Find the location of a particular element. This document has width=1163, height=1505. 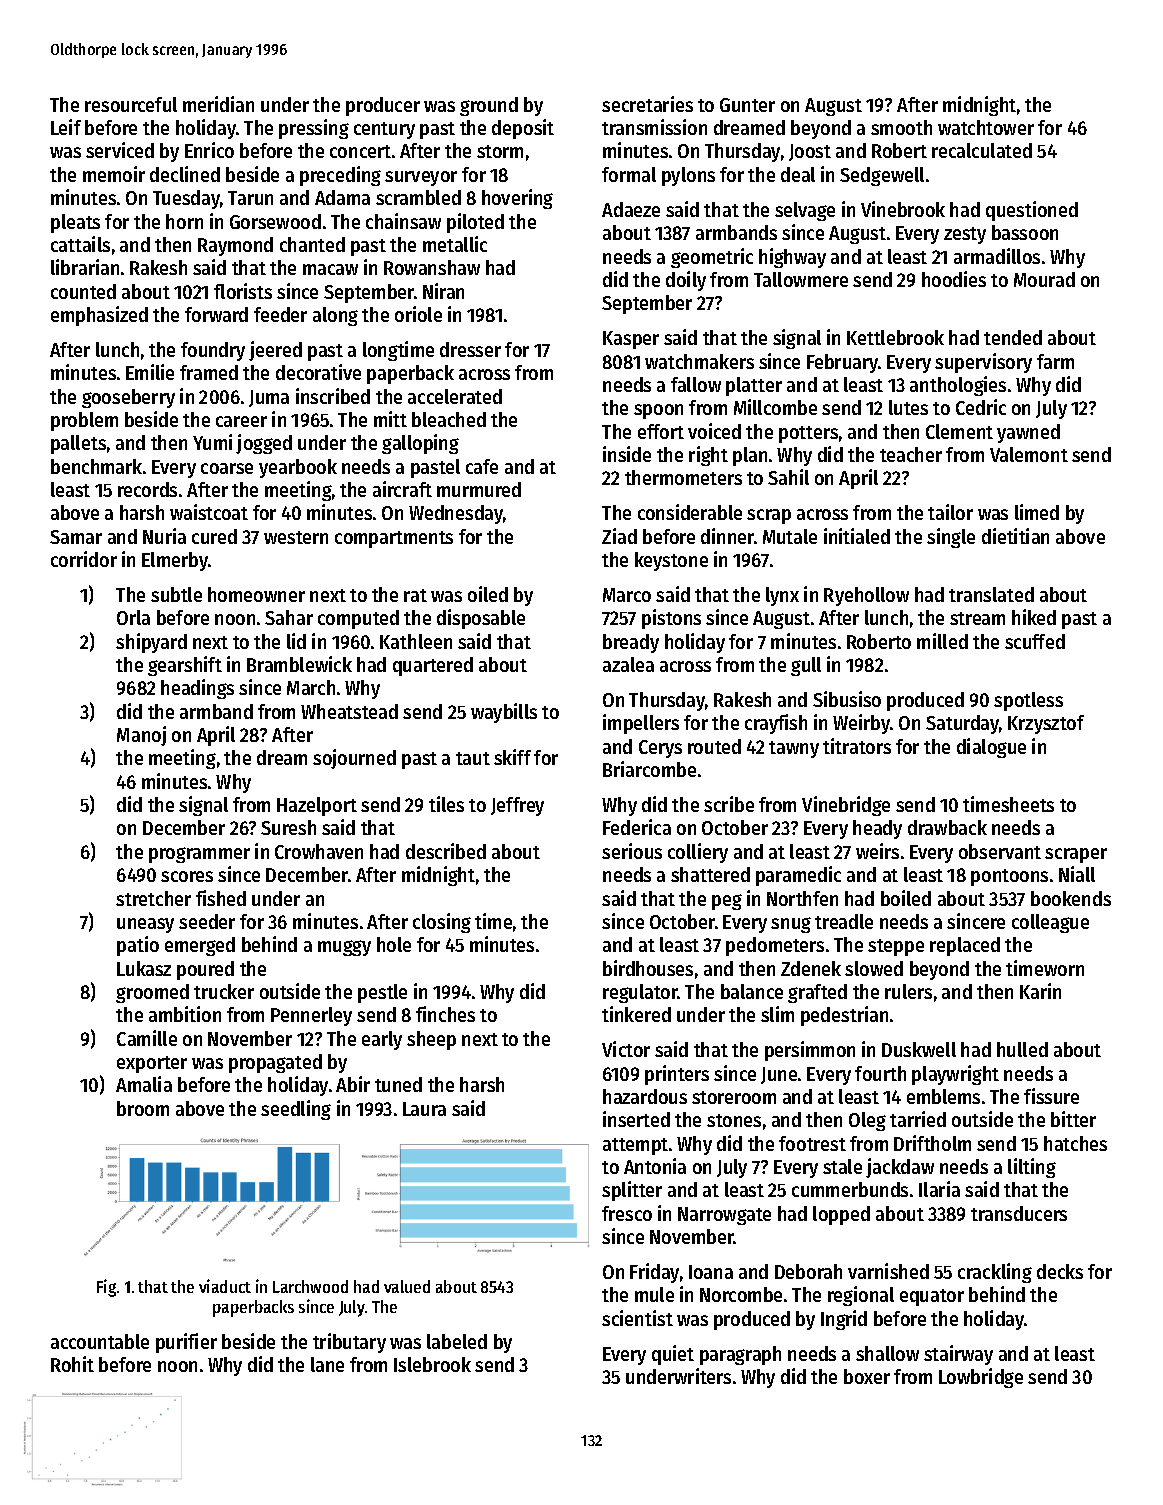

Kettlebrook is located at coordinates (895, 337).
